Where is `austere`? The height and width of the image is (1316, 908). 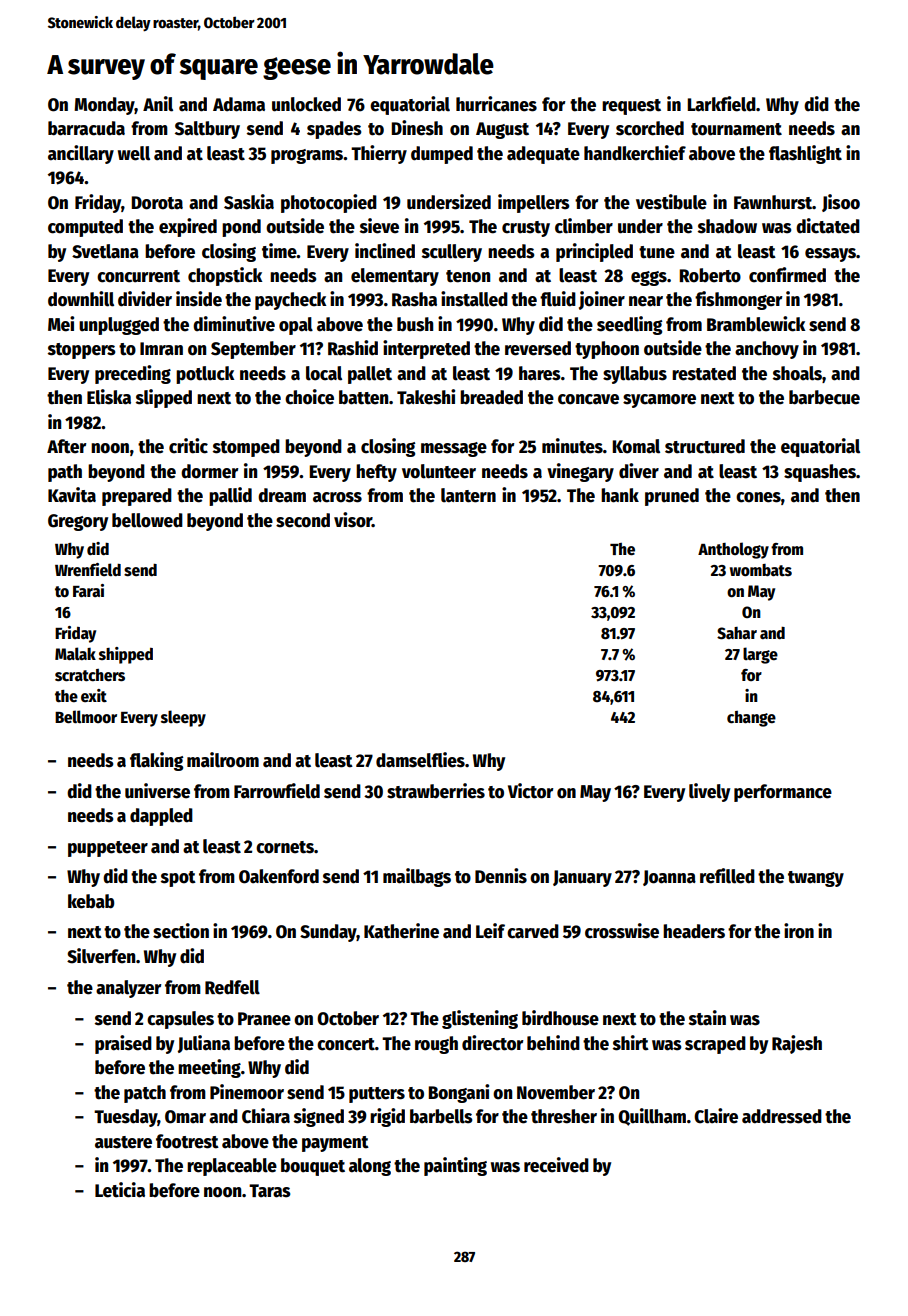 austere is located at coordinates (123, 1142).
